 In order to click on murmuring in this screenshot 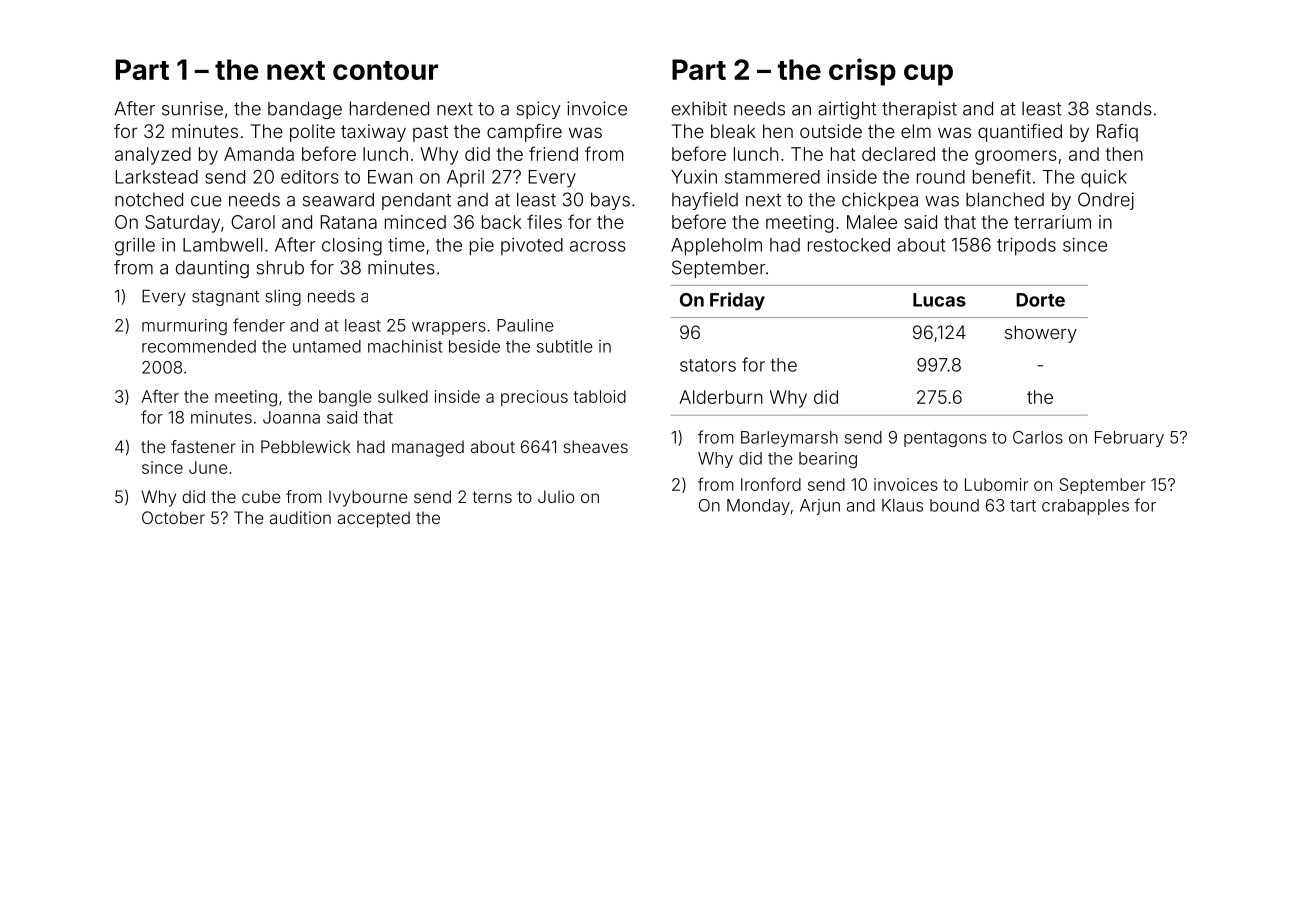, I will do `click(184, 327)`.
